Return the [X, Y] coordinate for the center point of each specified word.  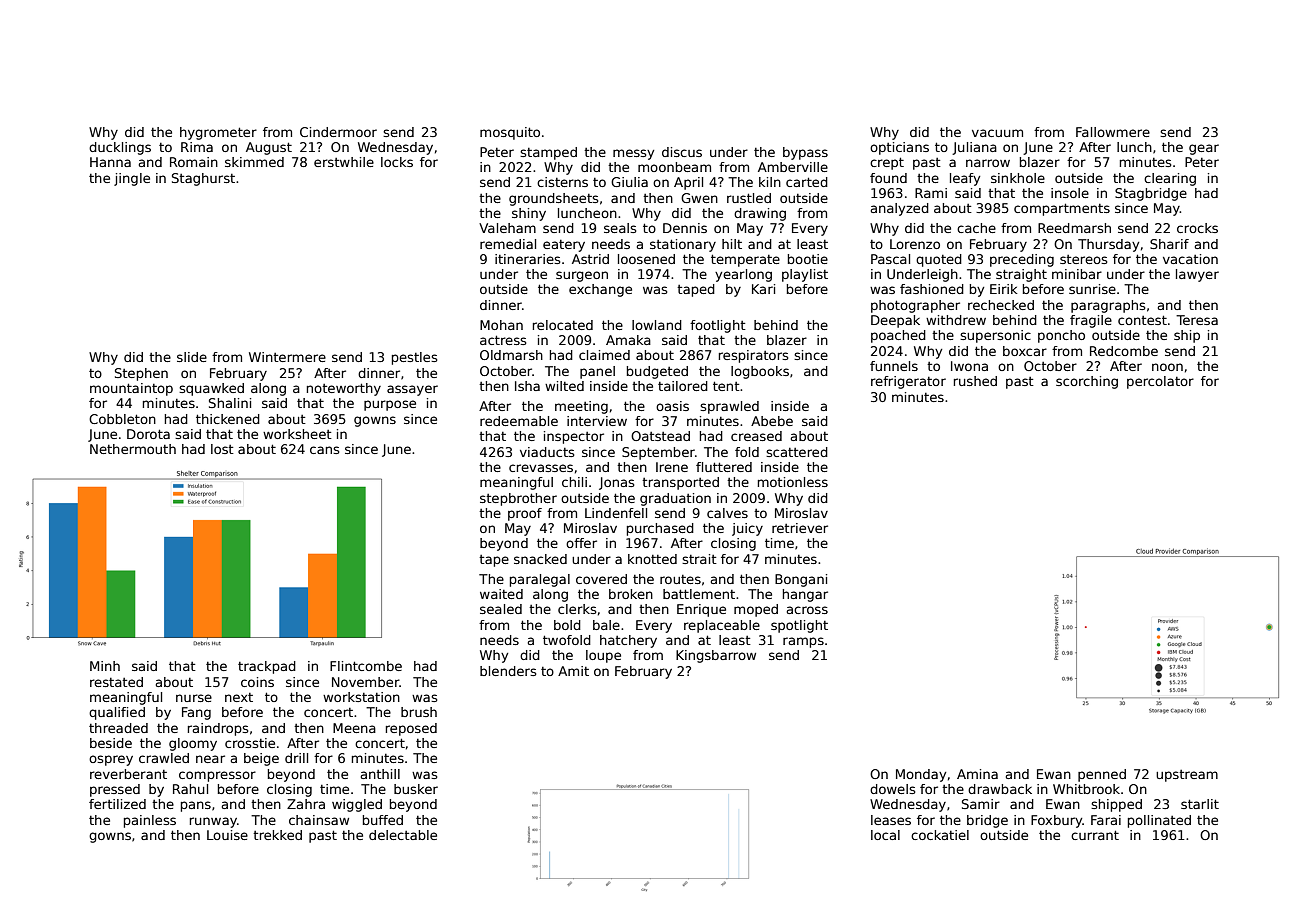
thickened [228, 419]
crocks [1197, 228]
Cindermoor [338, 132]
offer [581, 543]
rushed [975, 381]
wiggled [357, 805]
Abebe [772, 421]
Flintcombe [366, 666]
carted [807, 182]
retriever [800, 528]
